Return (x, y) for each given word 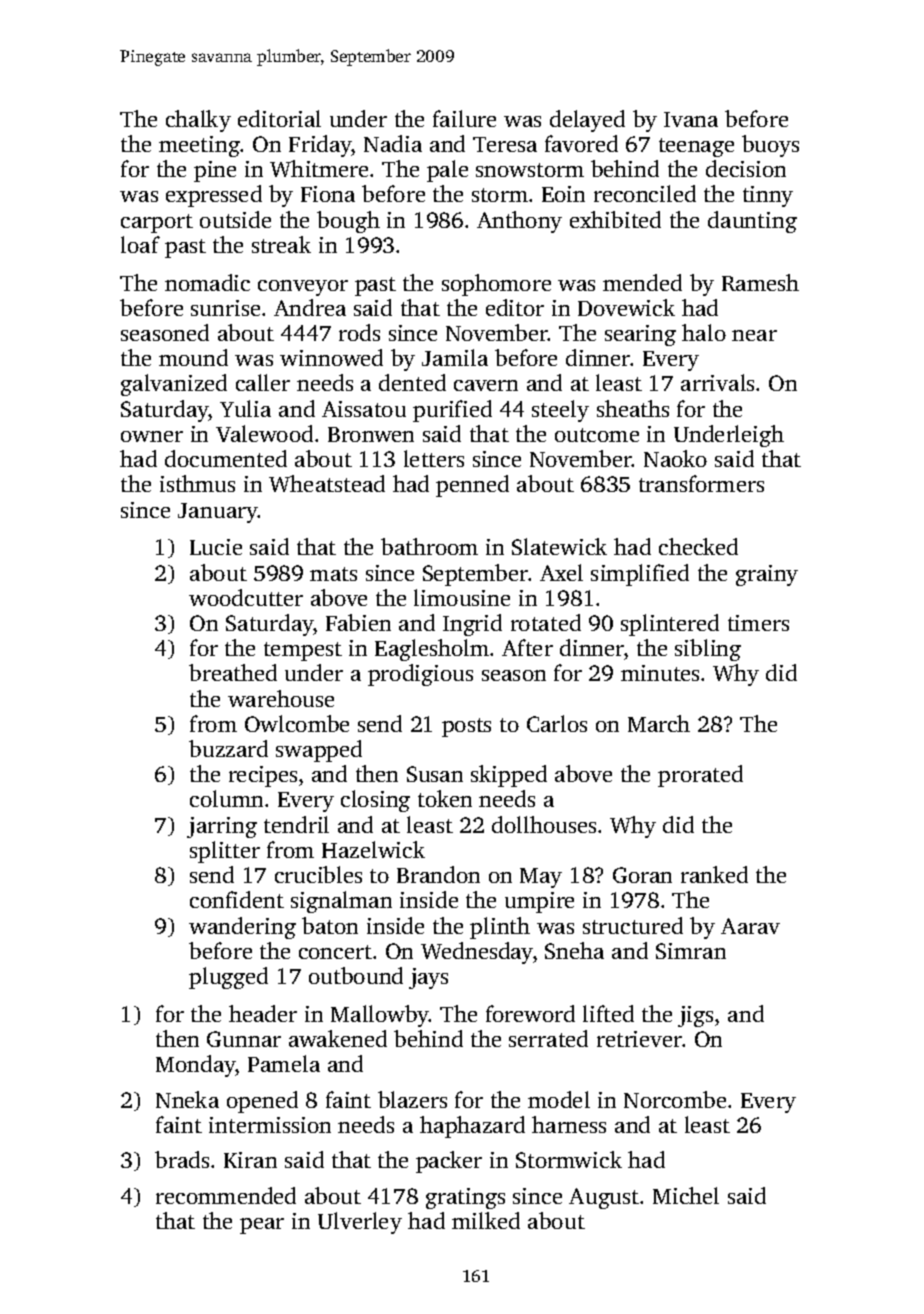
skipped (509, 776)
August (604, 1198)
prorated (700, 776)
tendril (296, 824)
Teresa (505, 144)
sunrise (225, 308)
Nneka (187, 1099)
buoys (770, 146)
